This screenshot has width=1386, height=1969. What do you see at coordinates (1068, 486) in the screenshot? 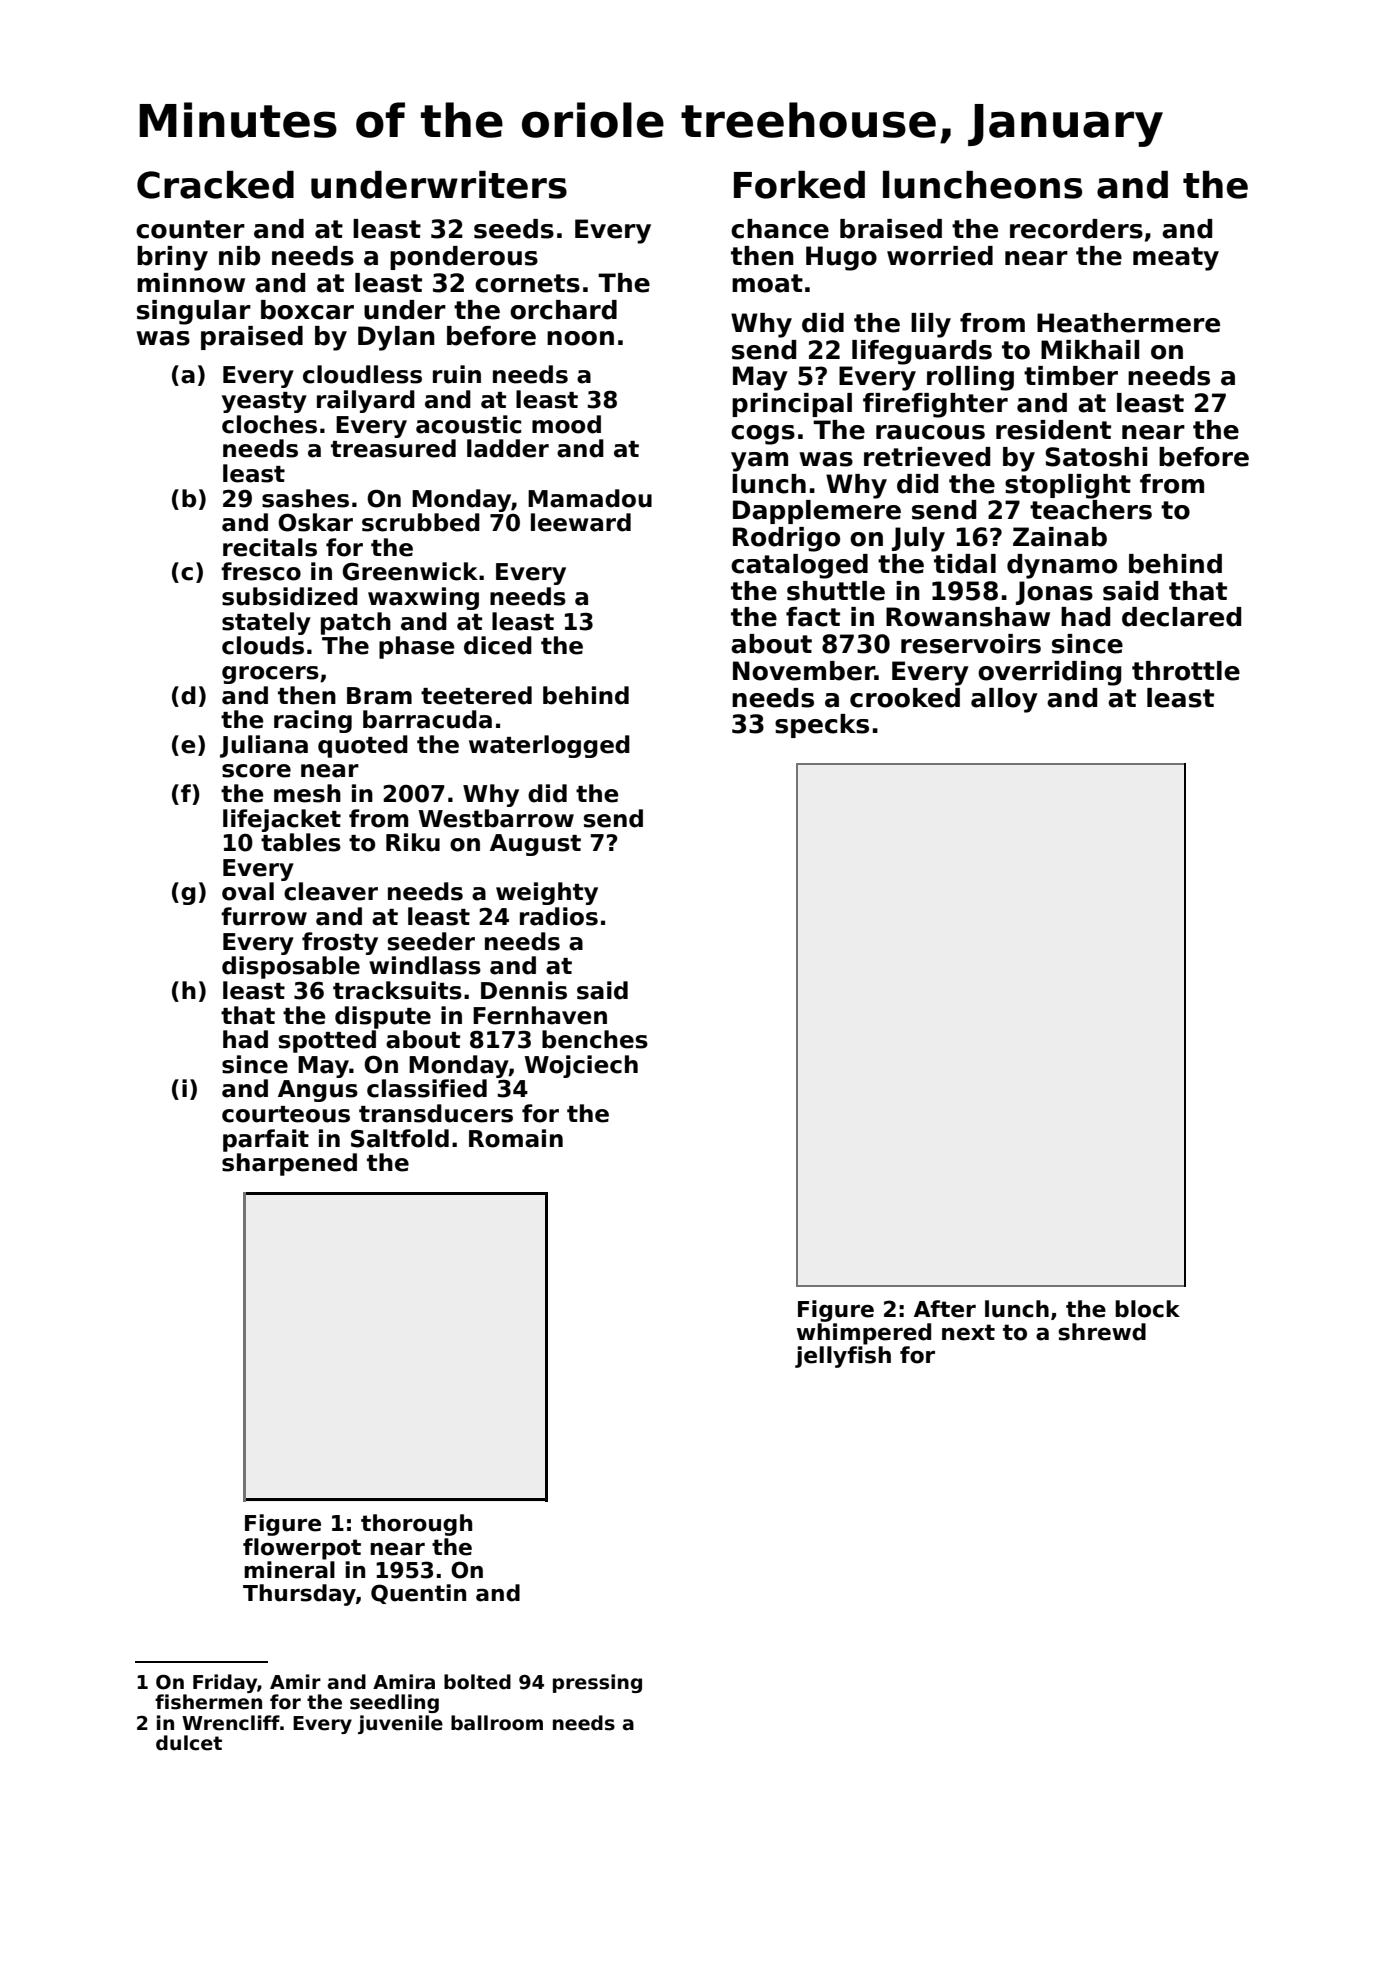
I see `stoplight` at bounding box center [1068, 486].
